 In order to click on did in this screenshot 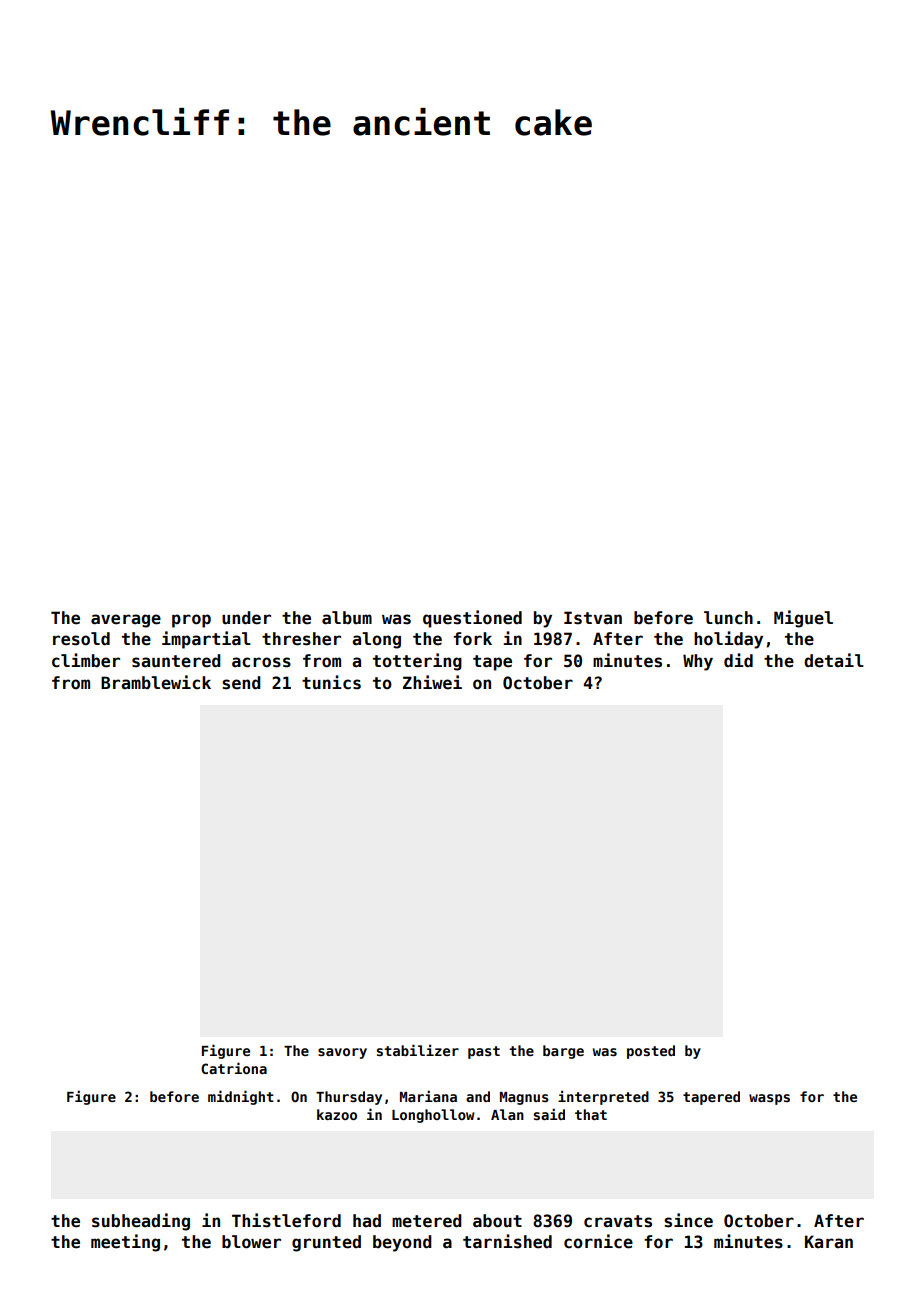, I will do `click(738, 660)`.
